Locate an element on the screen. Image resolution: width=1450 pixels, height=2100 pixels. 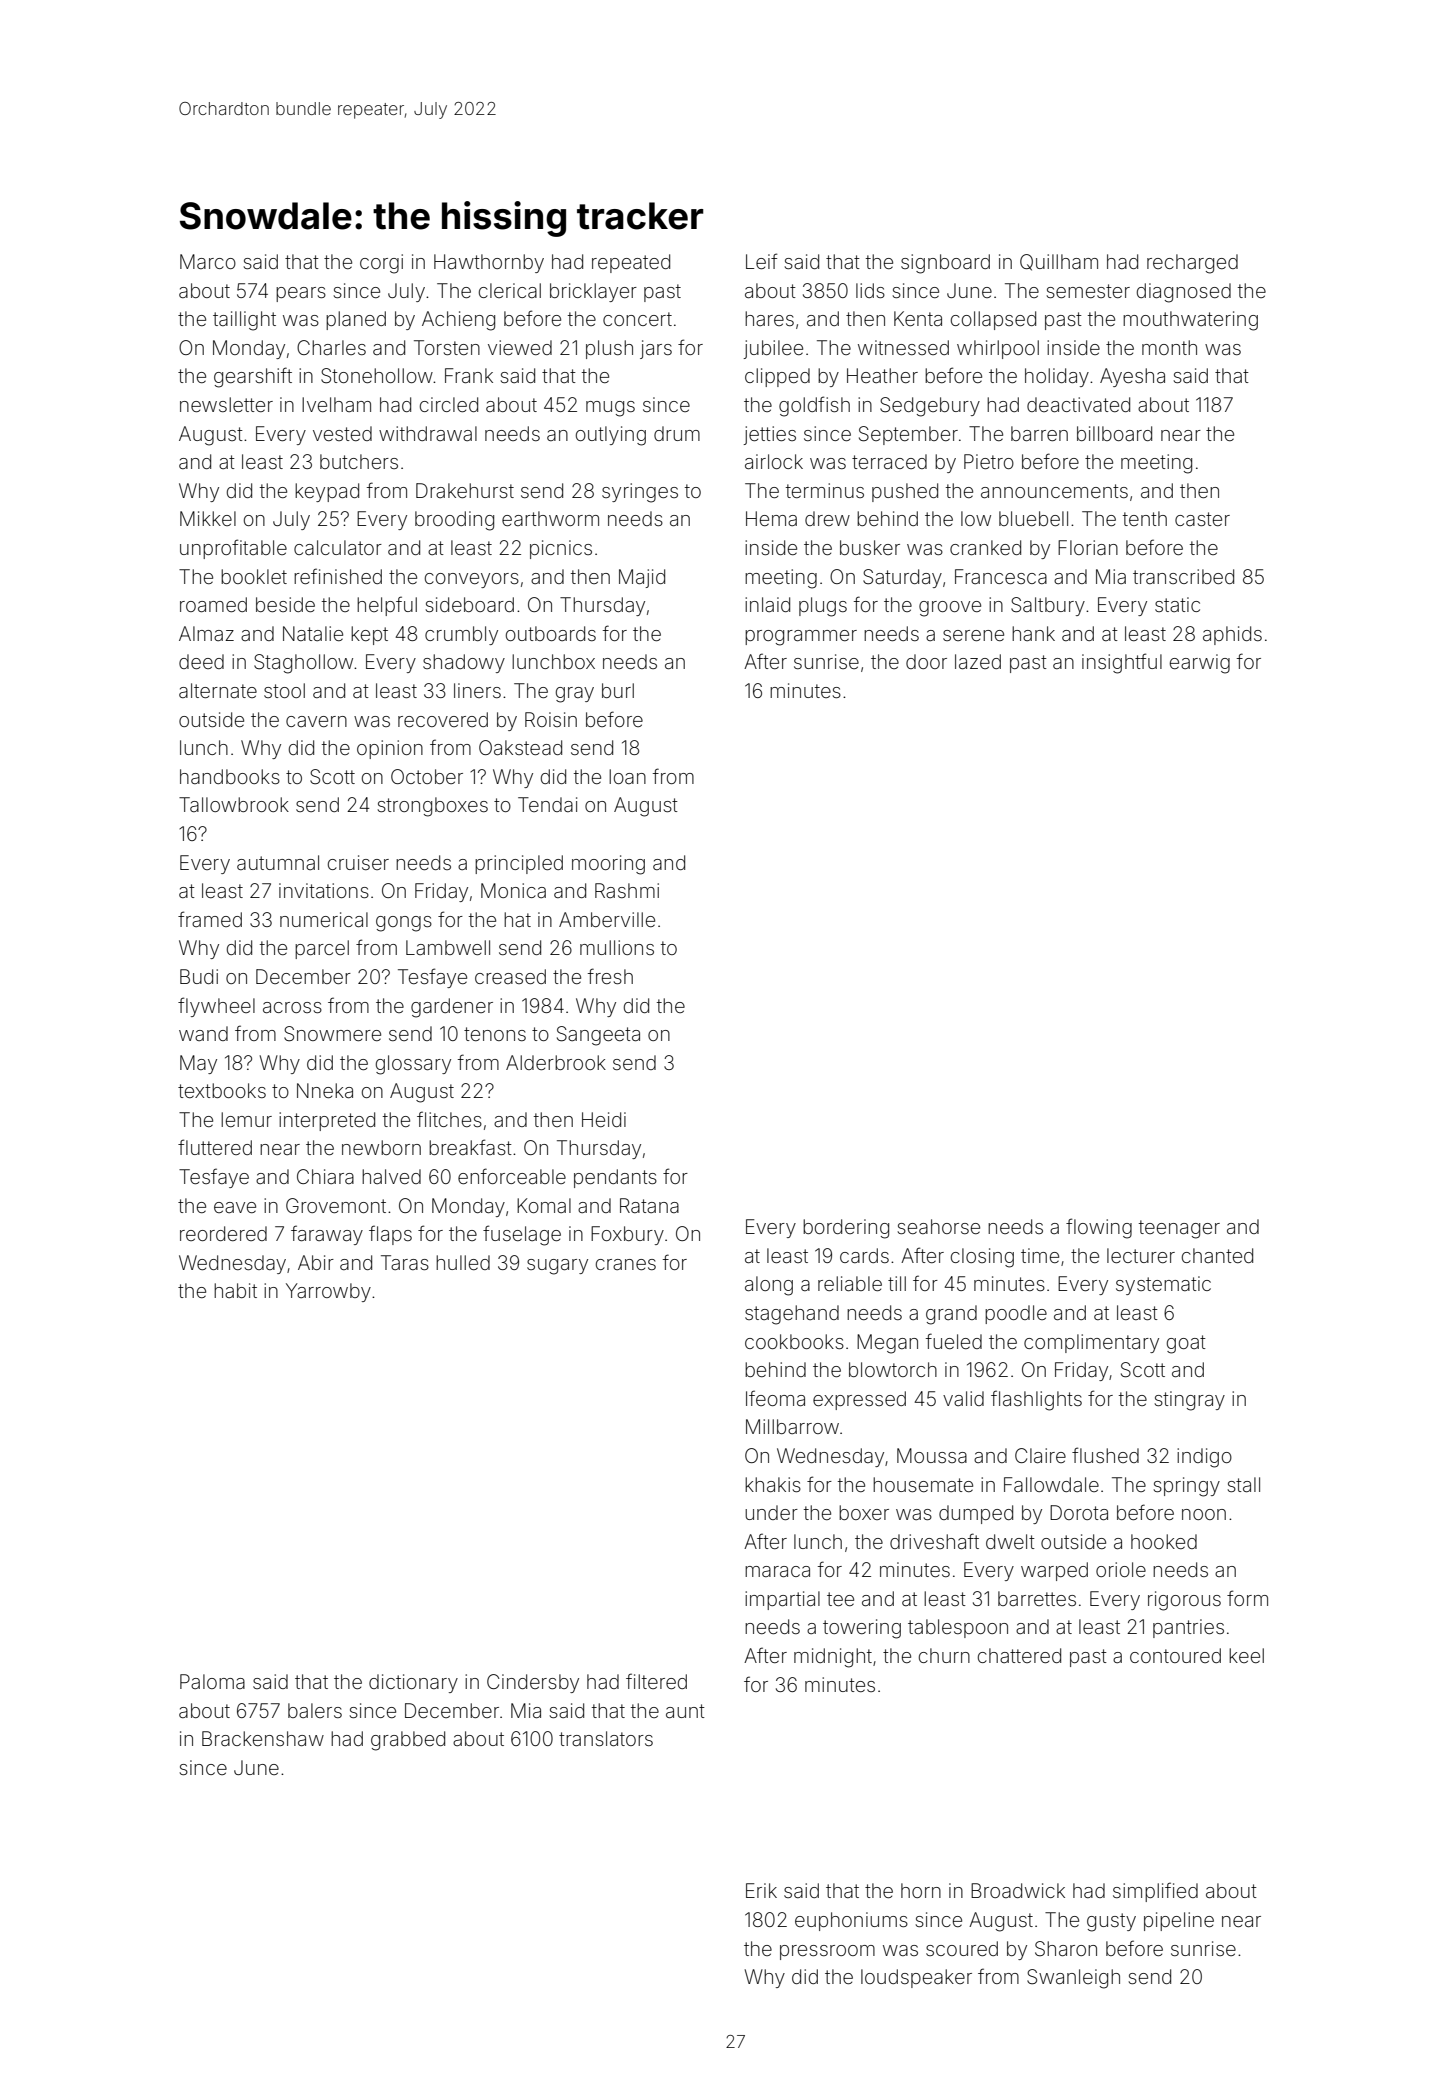
grabbed is located at coordinates (408, 1741).
